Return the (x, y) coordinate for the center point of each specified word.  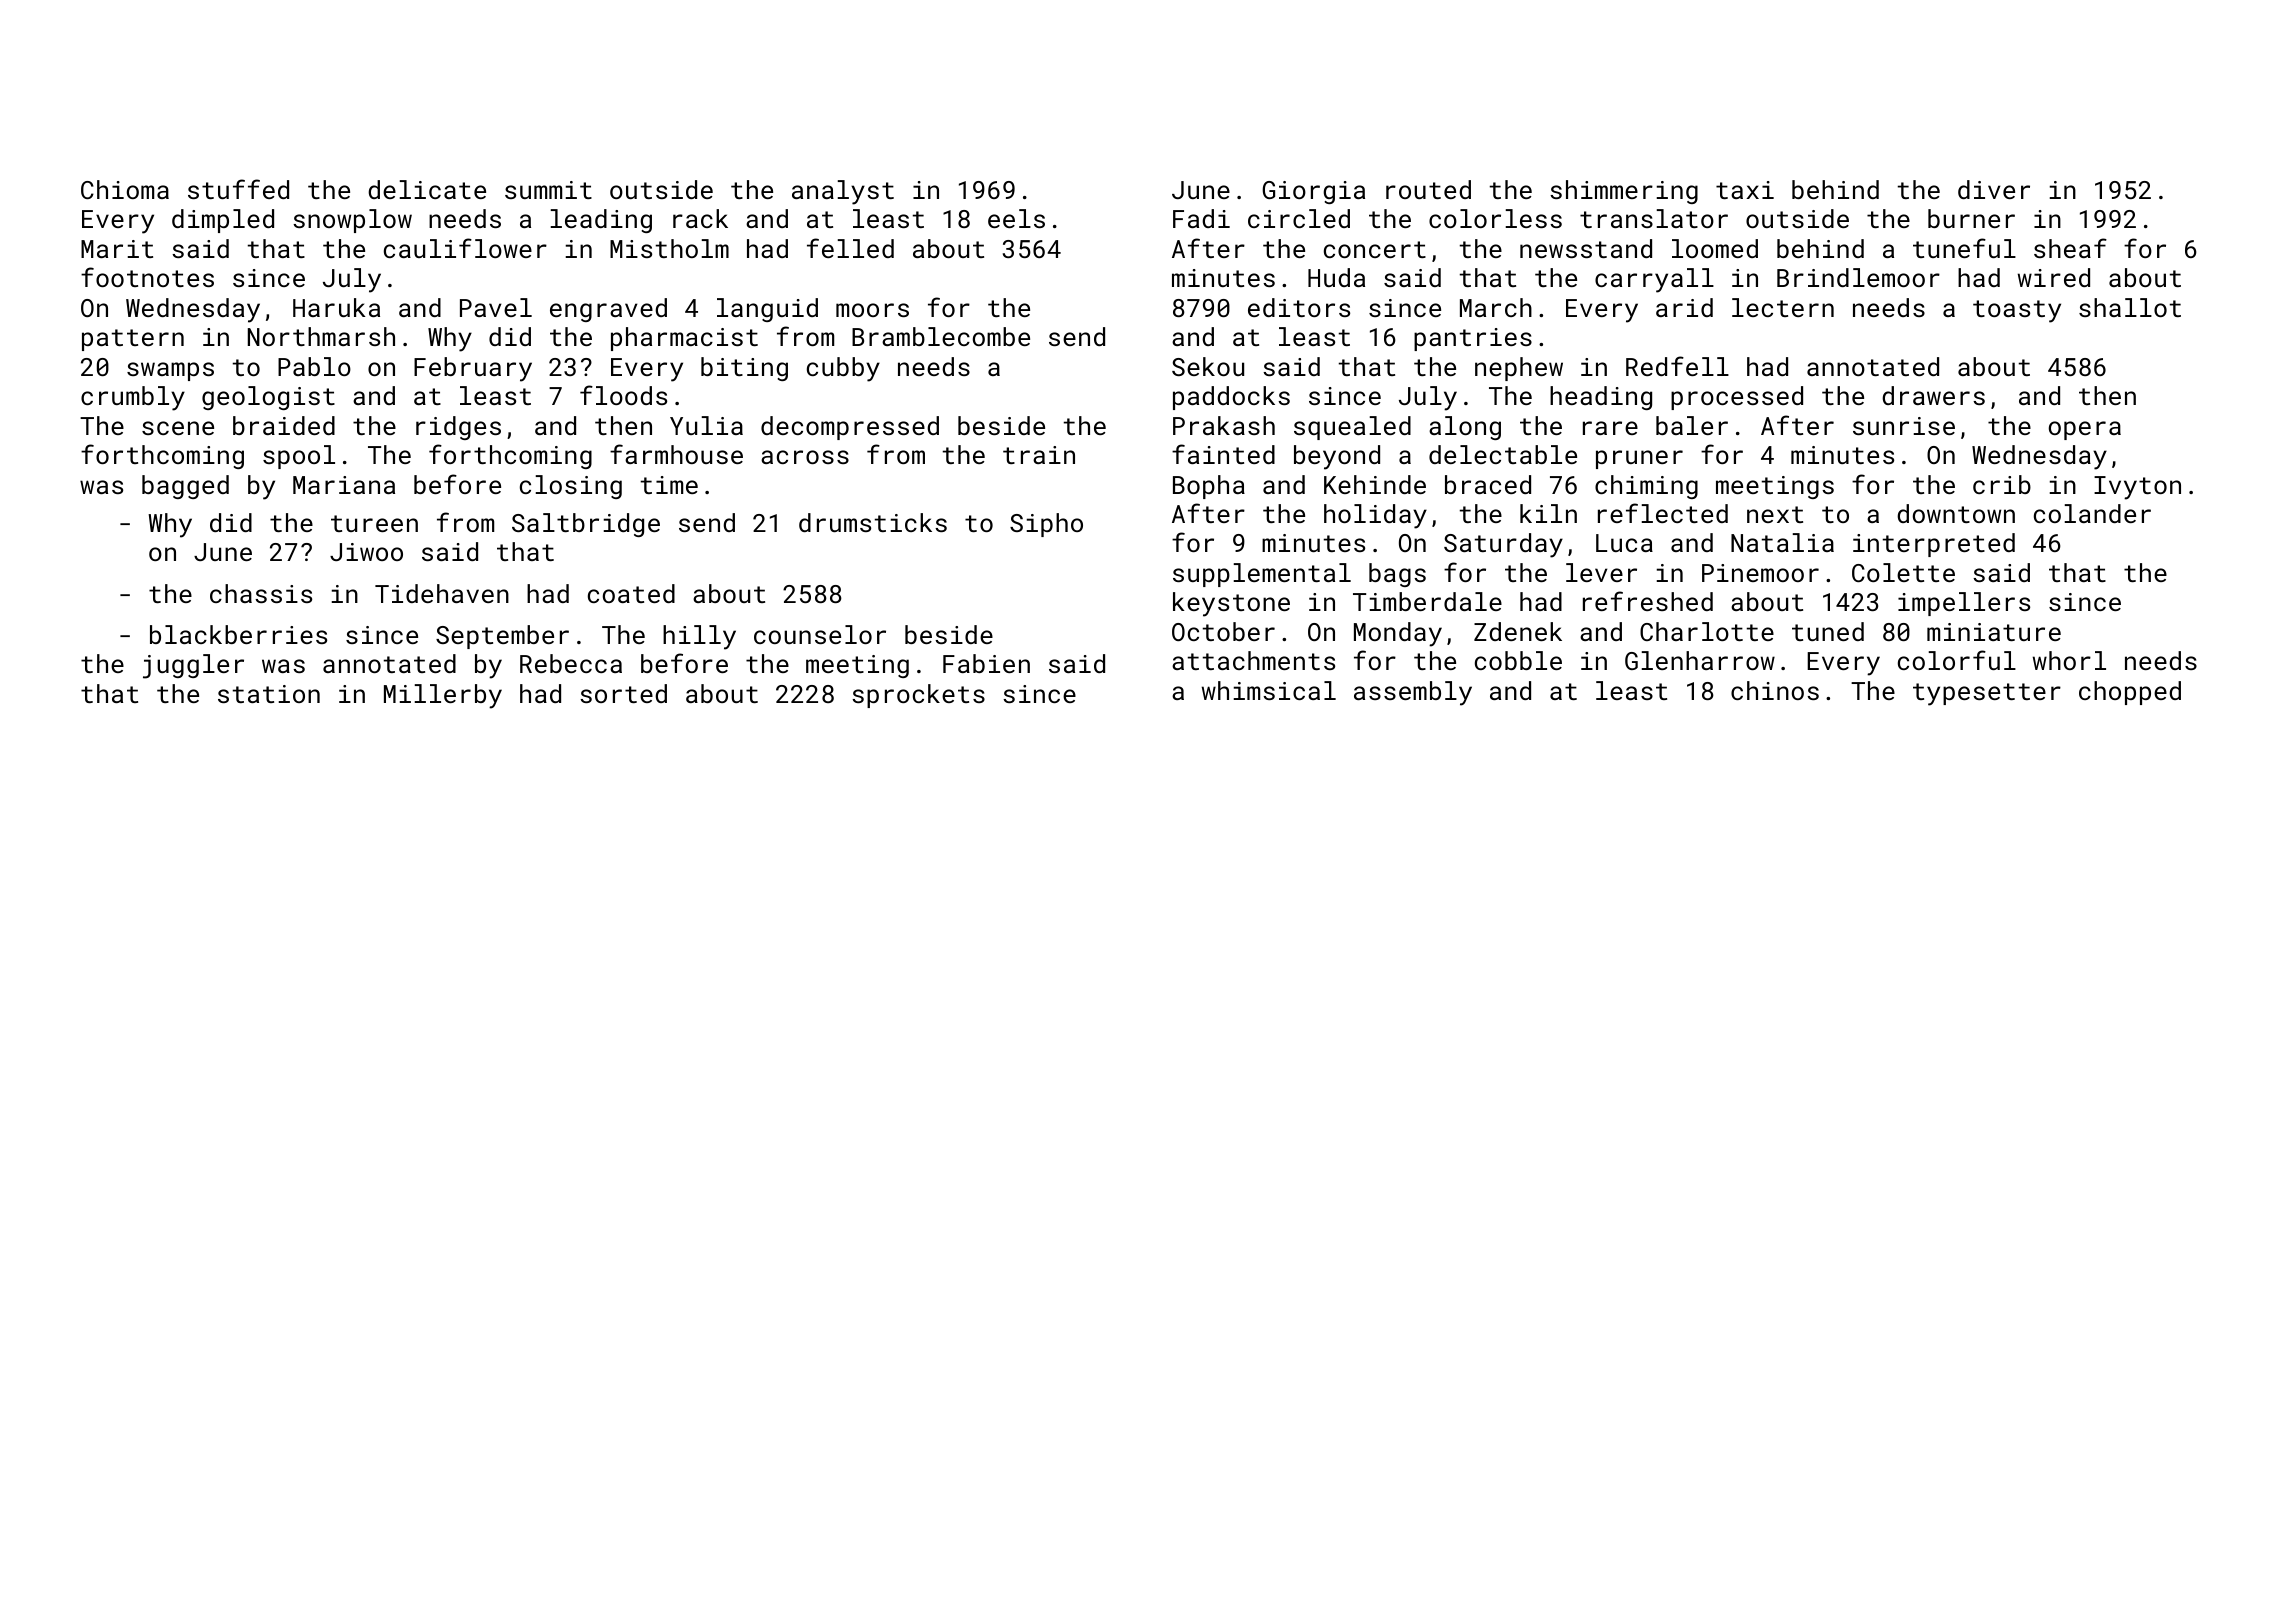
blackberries (238, 634)
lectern (1783, 307)
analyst (843, 192)
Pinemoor (1760, 573)
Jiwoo (366, 552)
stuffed (238, 189)
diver (1994, 189)
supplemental (1262, 575)
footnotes (147, 277)
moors (872, 310)
